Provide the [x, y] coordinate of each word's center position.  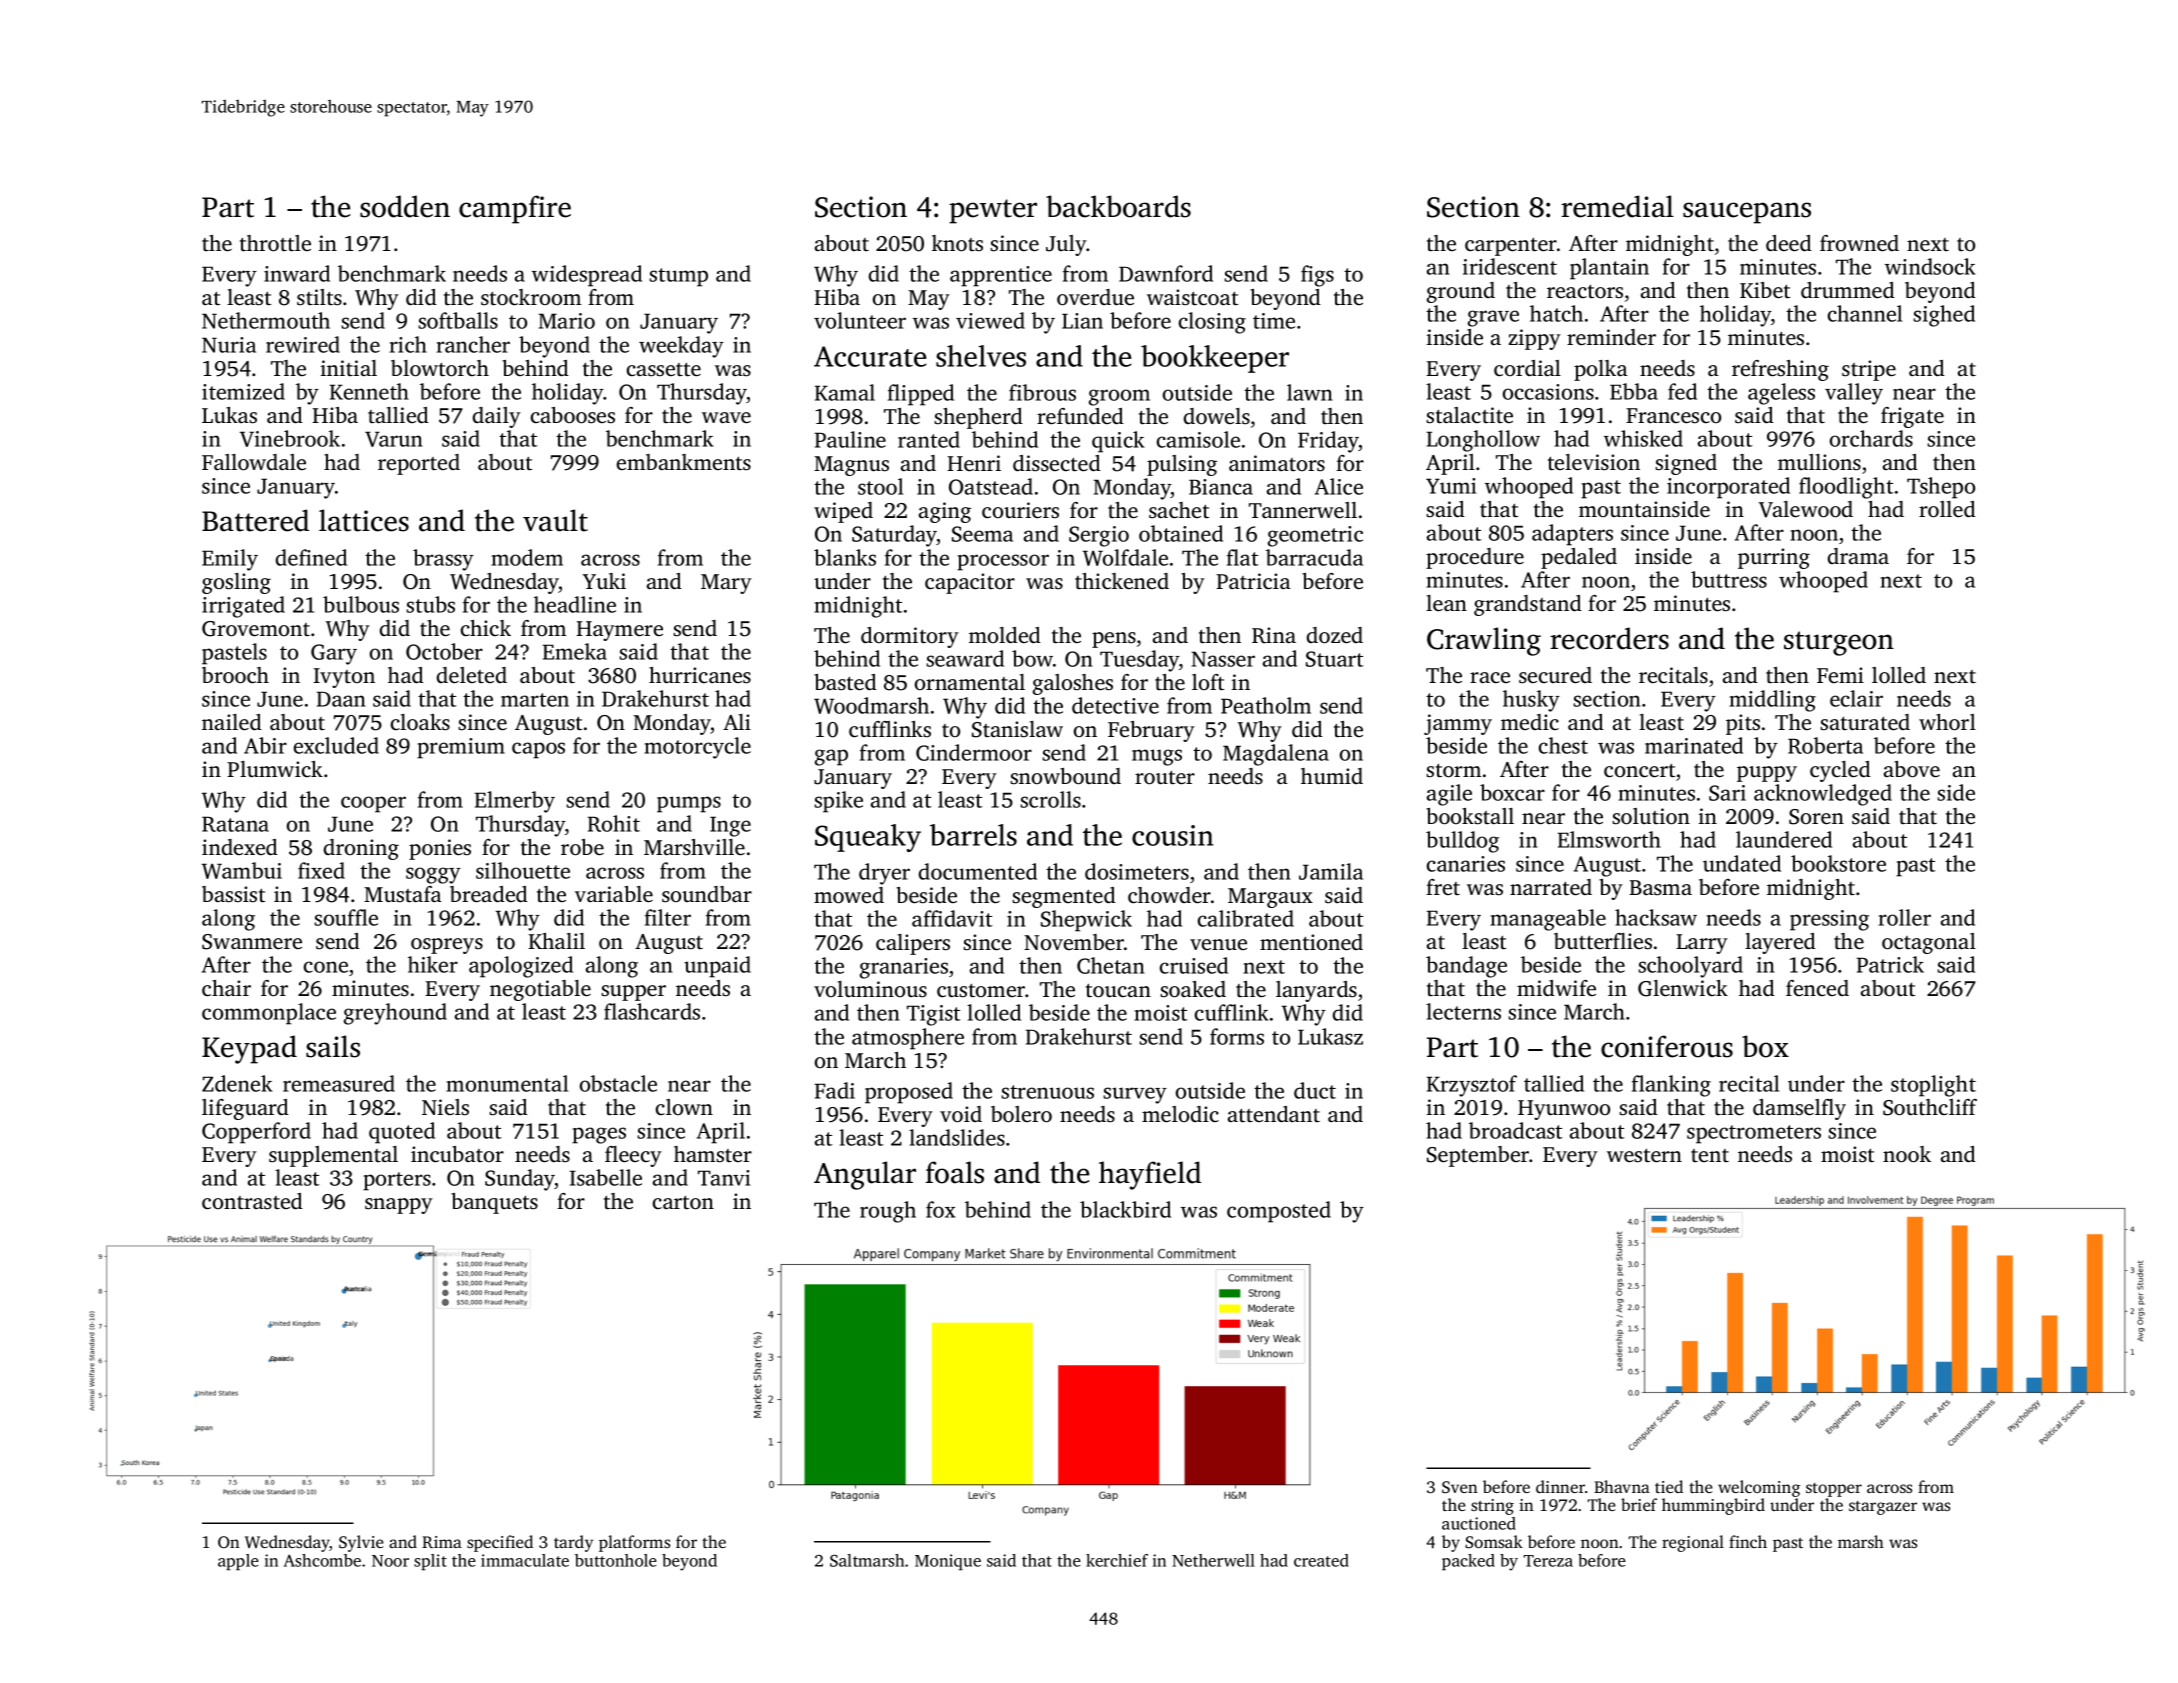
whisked [1643, 438]
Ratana [235, 824]
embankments [684, 462]
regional [1693, 1543]
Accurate [870, 356]
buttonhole [616, 1560]
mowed [849, 895]
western [1644, 1155]
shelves [981, 356]
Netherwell [1213, 1560]
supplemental [333, 1156]
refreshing [1780, 370]
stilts [319, 297]
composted [1279, 1212]
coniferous [1667, 1046]
